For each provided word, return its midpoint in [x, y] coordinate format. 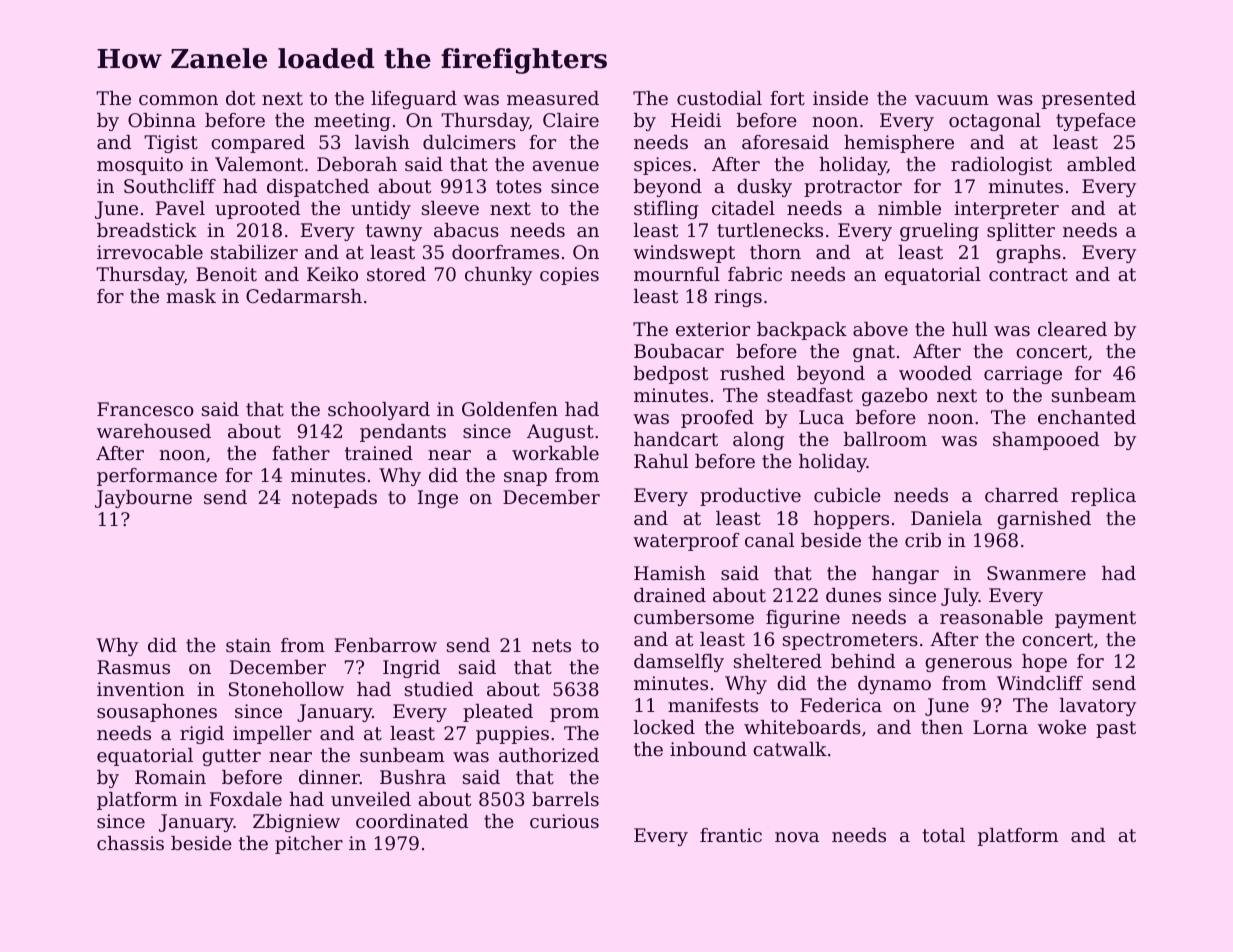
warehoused [154, 431]
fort [787, 98]
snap [525, 479]
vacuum [952, 100]
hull [969, 329]
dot [240, 98]
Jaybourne [143, 499]
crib [923, 540]
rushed [752, 373]
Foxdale [246, 799]
